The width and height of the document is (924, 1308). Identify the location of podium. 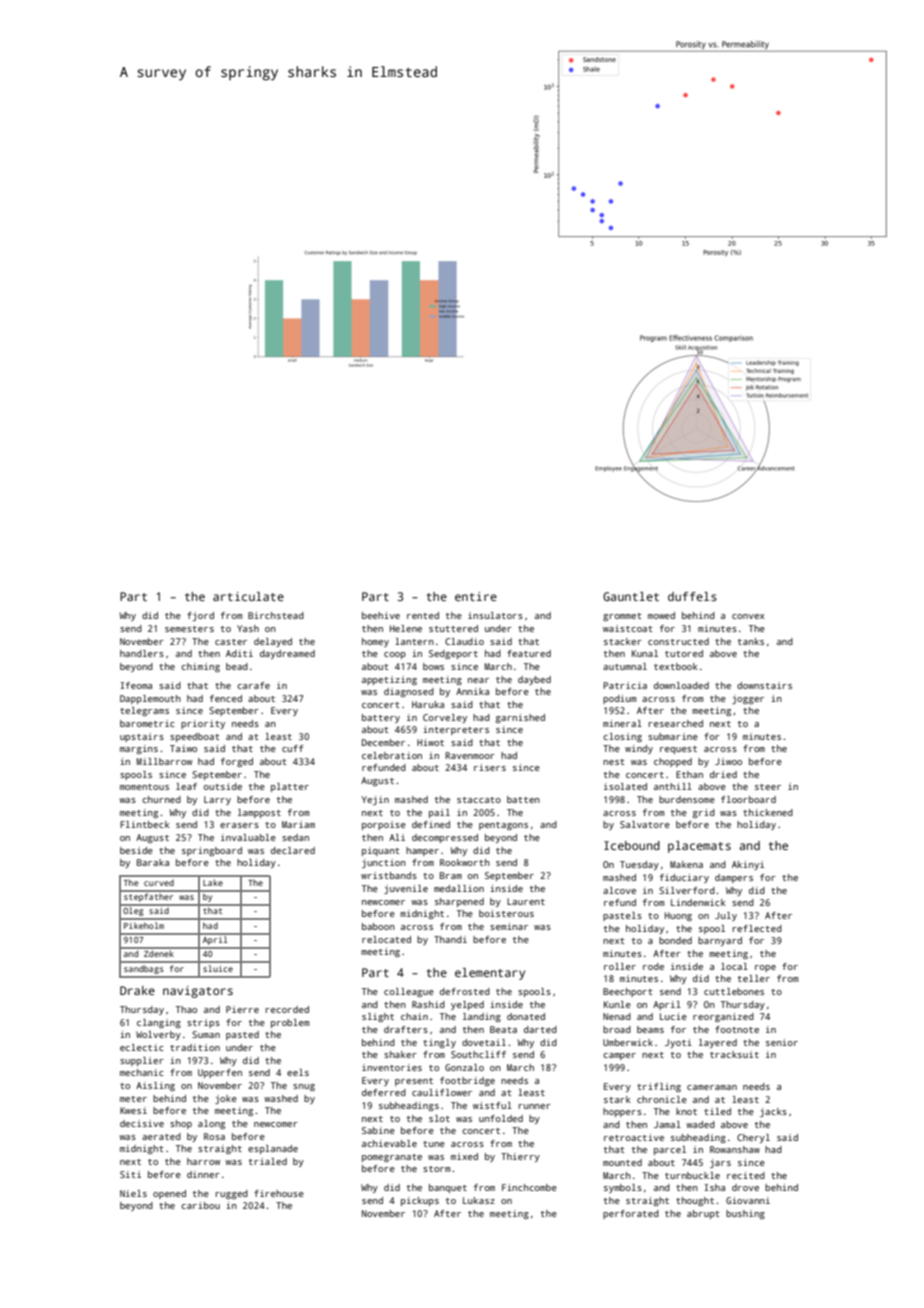
(620, 699).
